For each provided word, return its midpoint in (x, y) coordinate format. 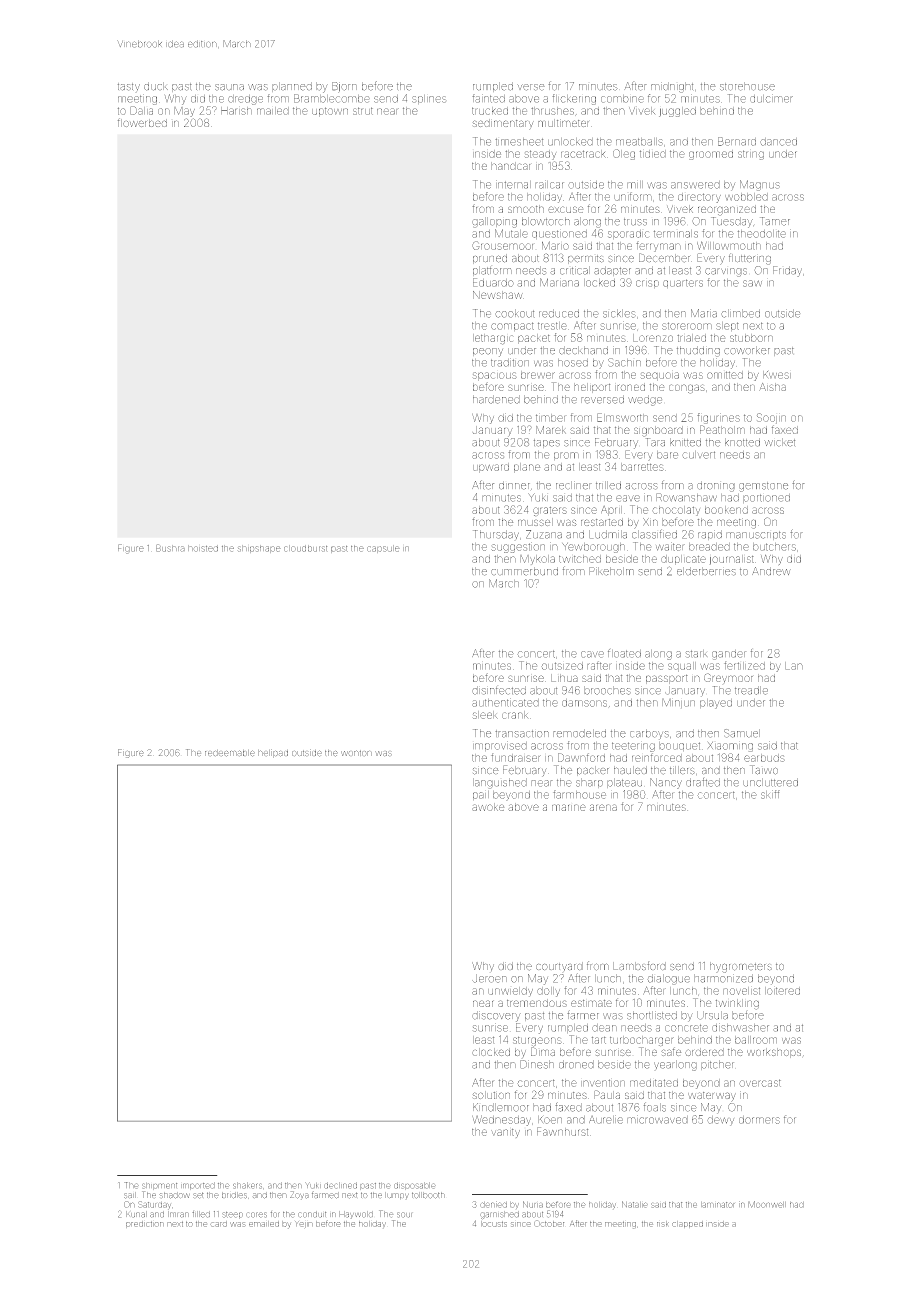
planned (292, 87)
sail (130, 1195)
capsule (383, 549)
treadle (751, 690)
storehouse (747, 86)
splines (428, 99)
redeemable (230, 753)
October (549, 1223)
